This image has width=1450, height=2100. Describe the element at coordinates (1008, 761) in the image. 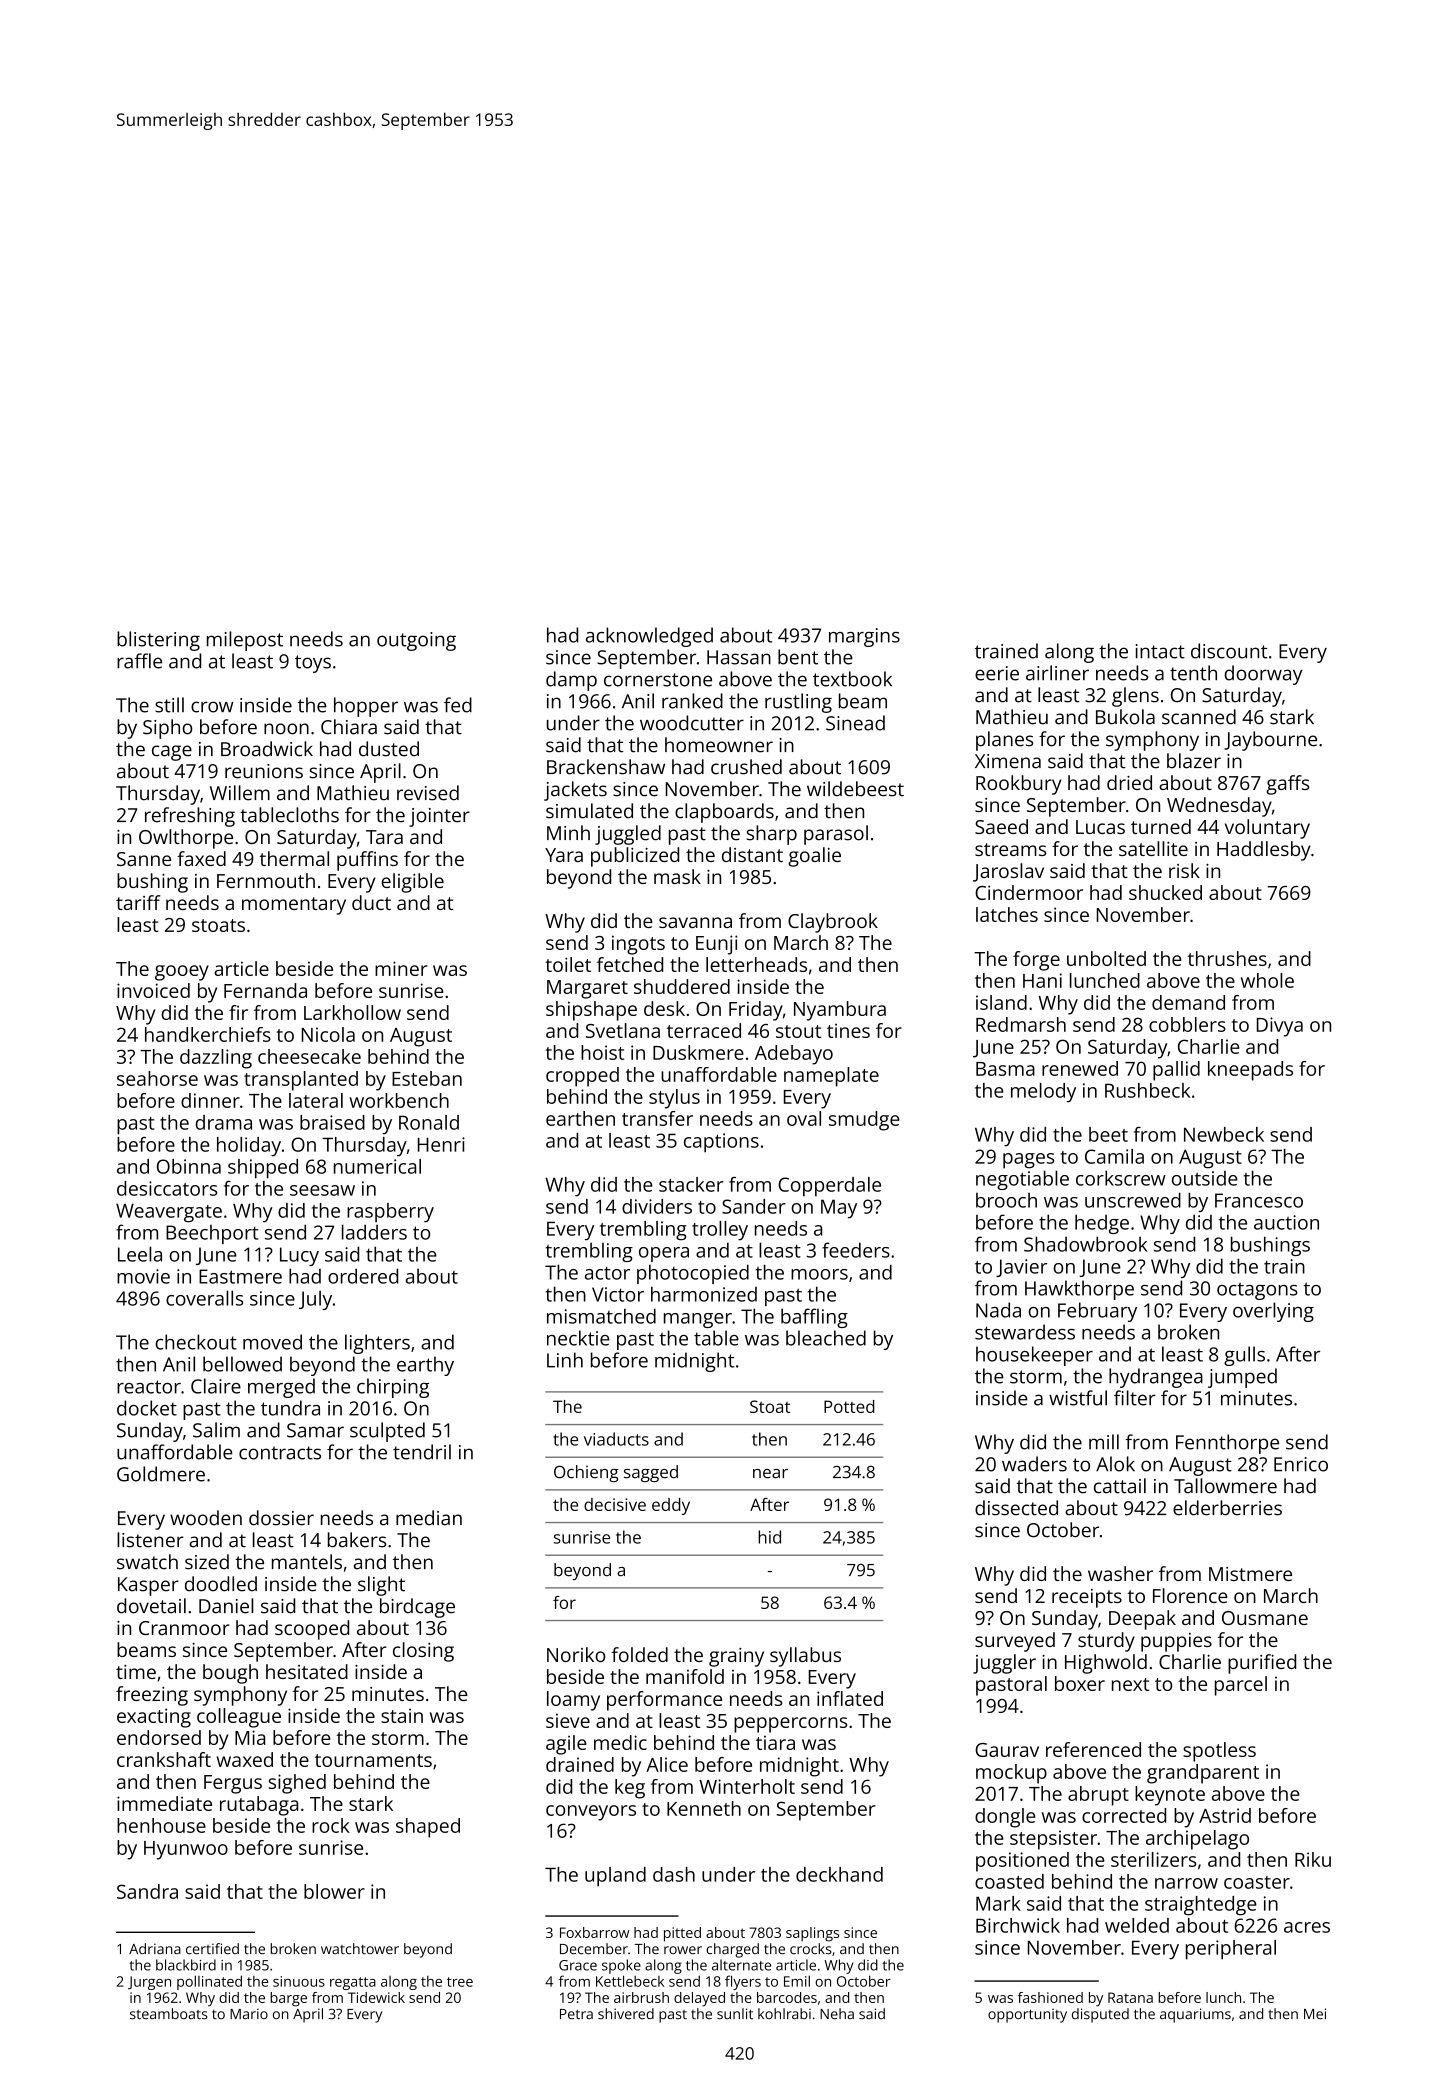

I see `Ximena` at that location.
